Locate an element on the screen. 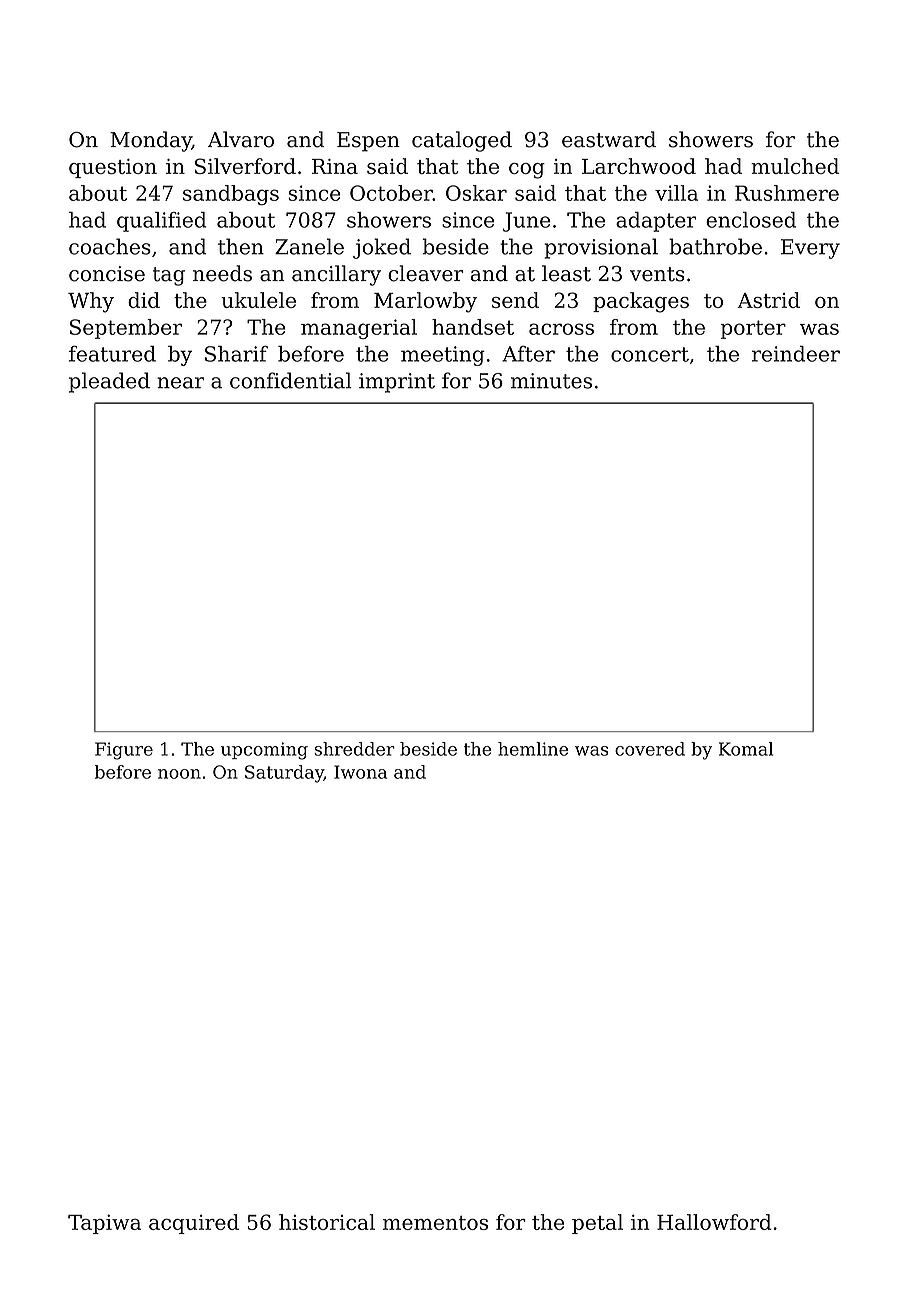 The width and height of the screenshot is (908, 1316). reindeer is located at coordinates (796, 354).
